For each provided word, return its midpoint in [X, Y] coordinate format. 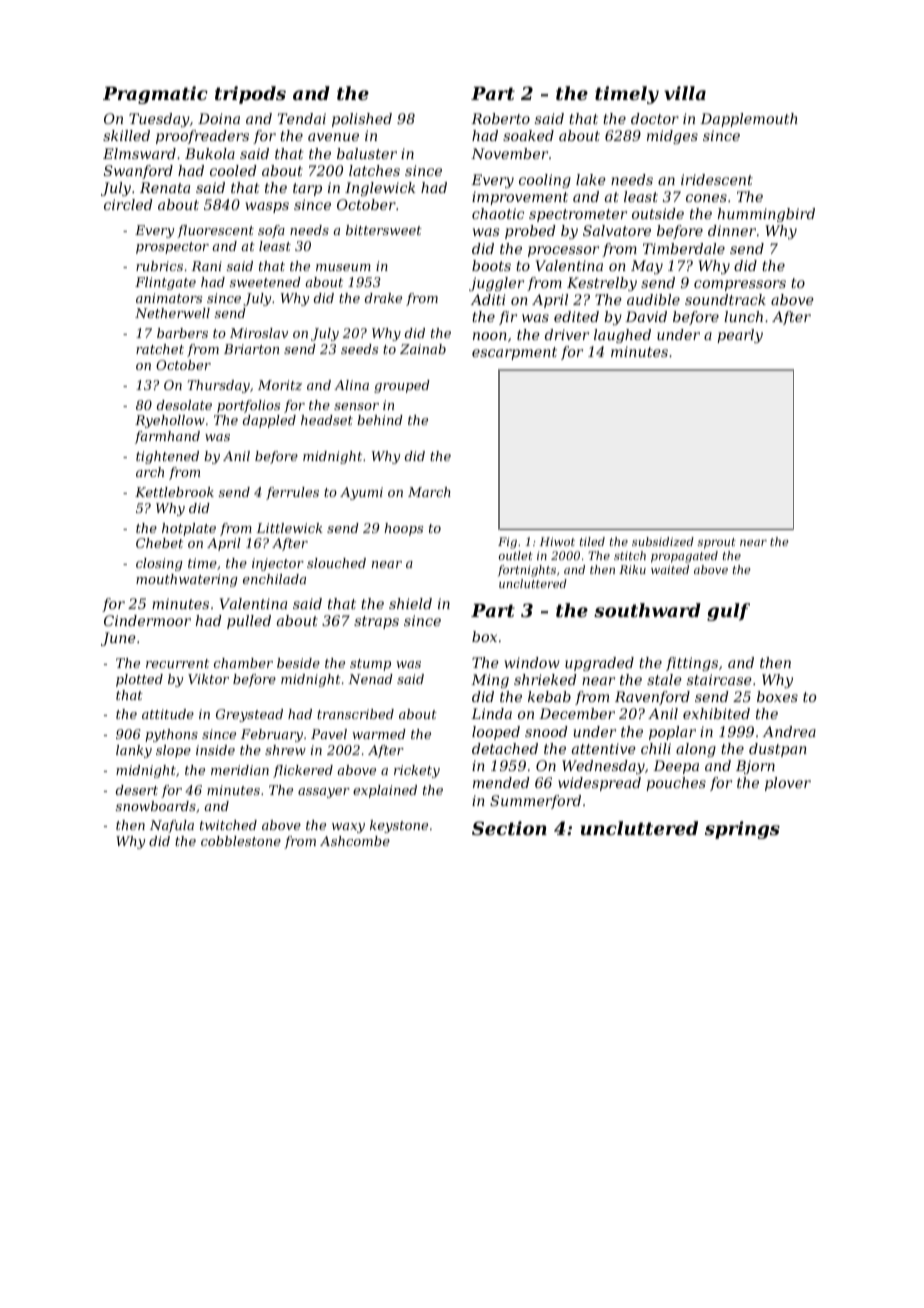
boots [491, 265]
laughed [622, 336]
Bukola [210, 153]
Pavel [329, 734]
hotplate [189, 529]
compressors [740, 285]
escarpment [514, 353]
